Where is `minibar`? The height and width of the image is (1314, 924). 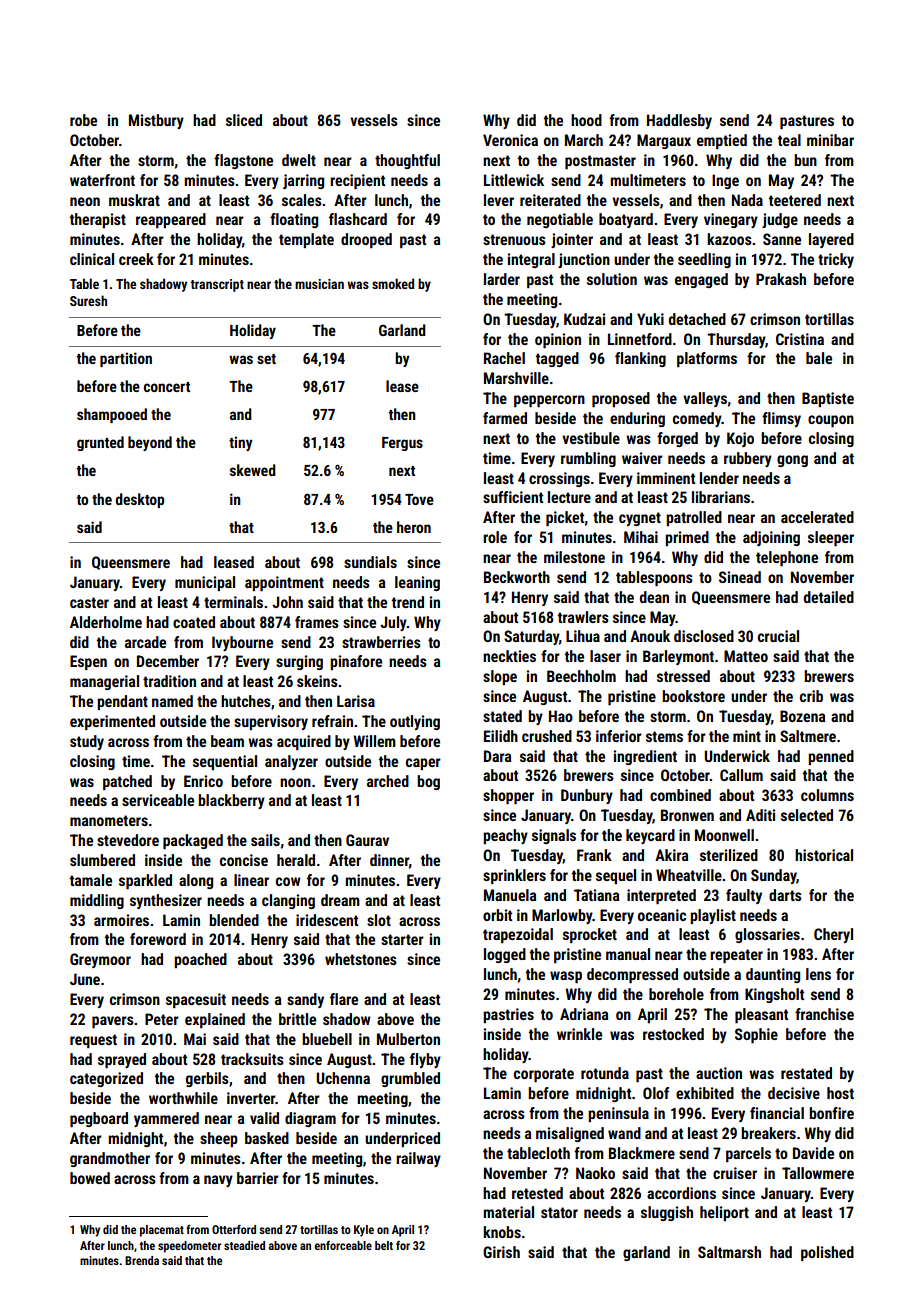
minibar is located at coordinates (830, 140).
